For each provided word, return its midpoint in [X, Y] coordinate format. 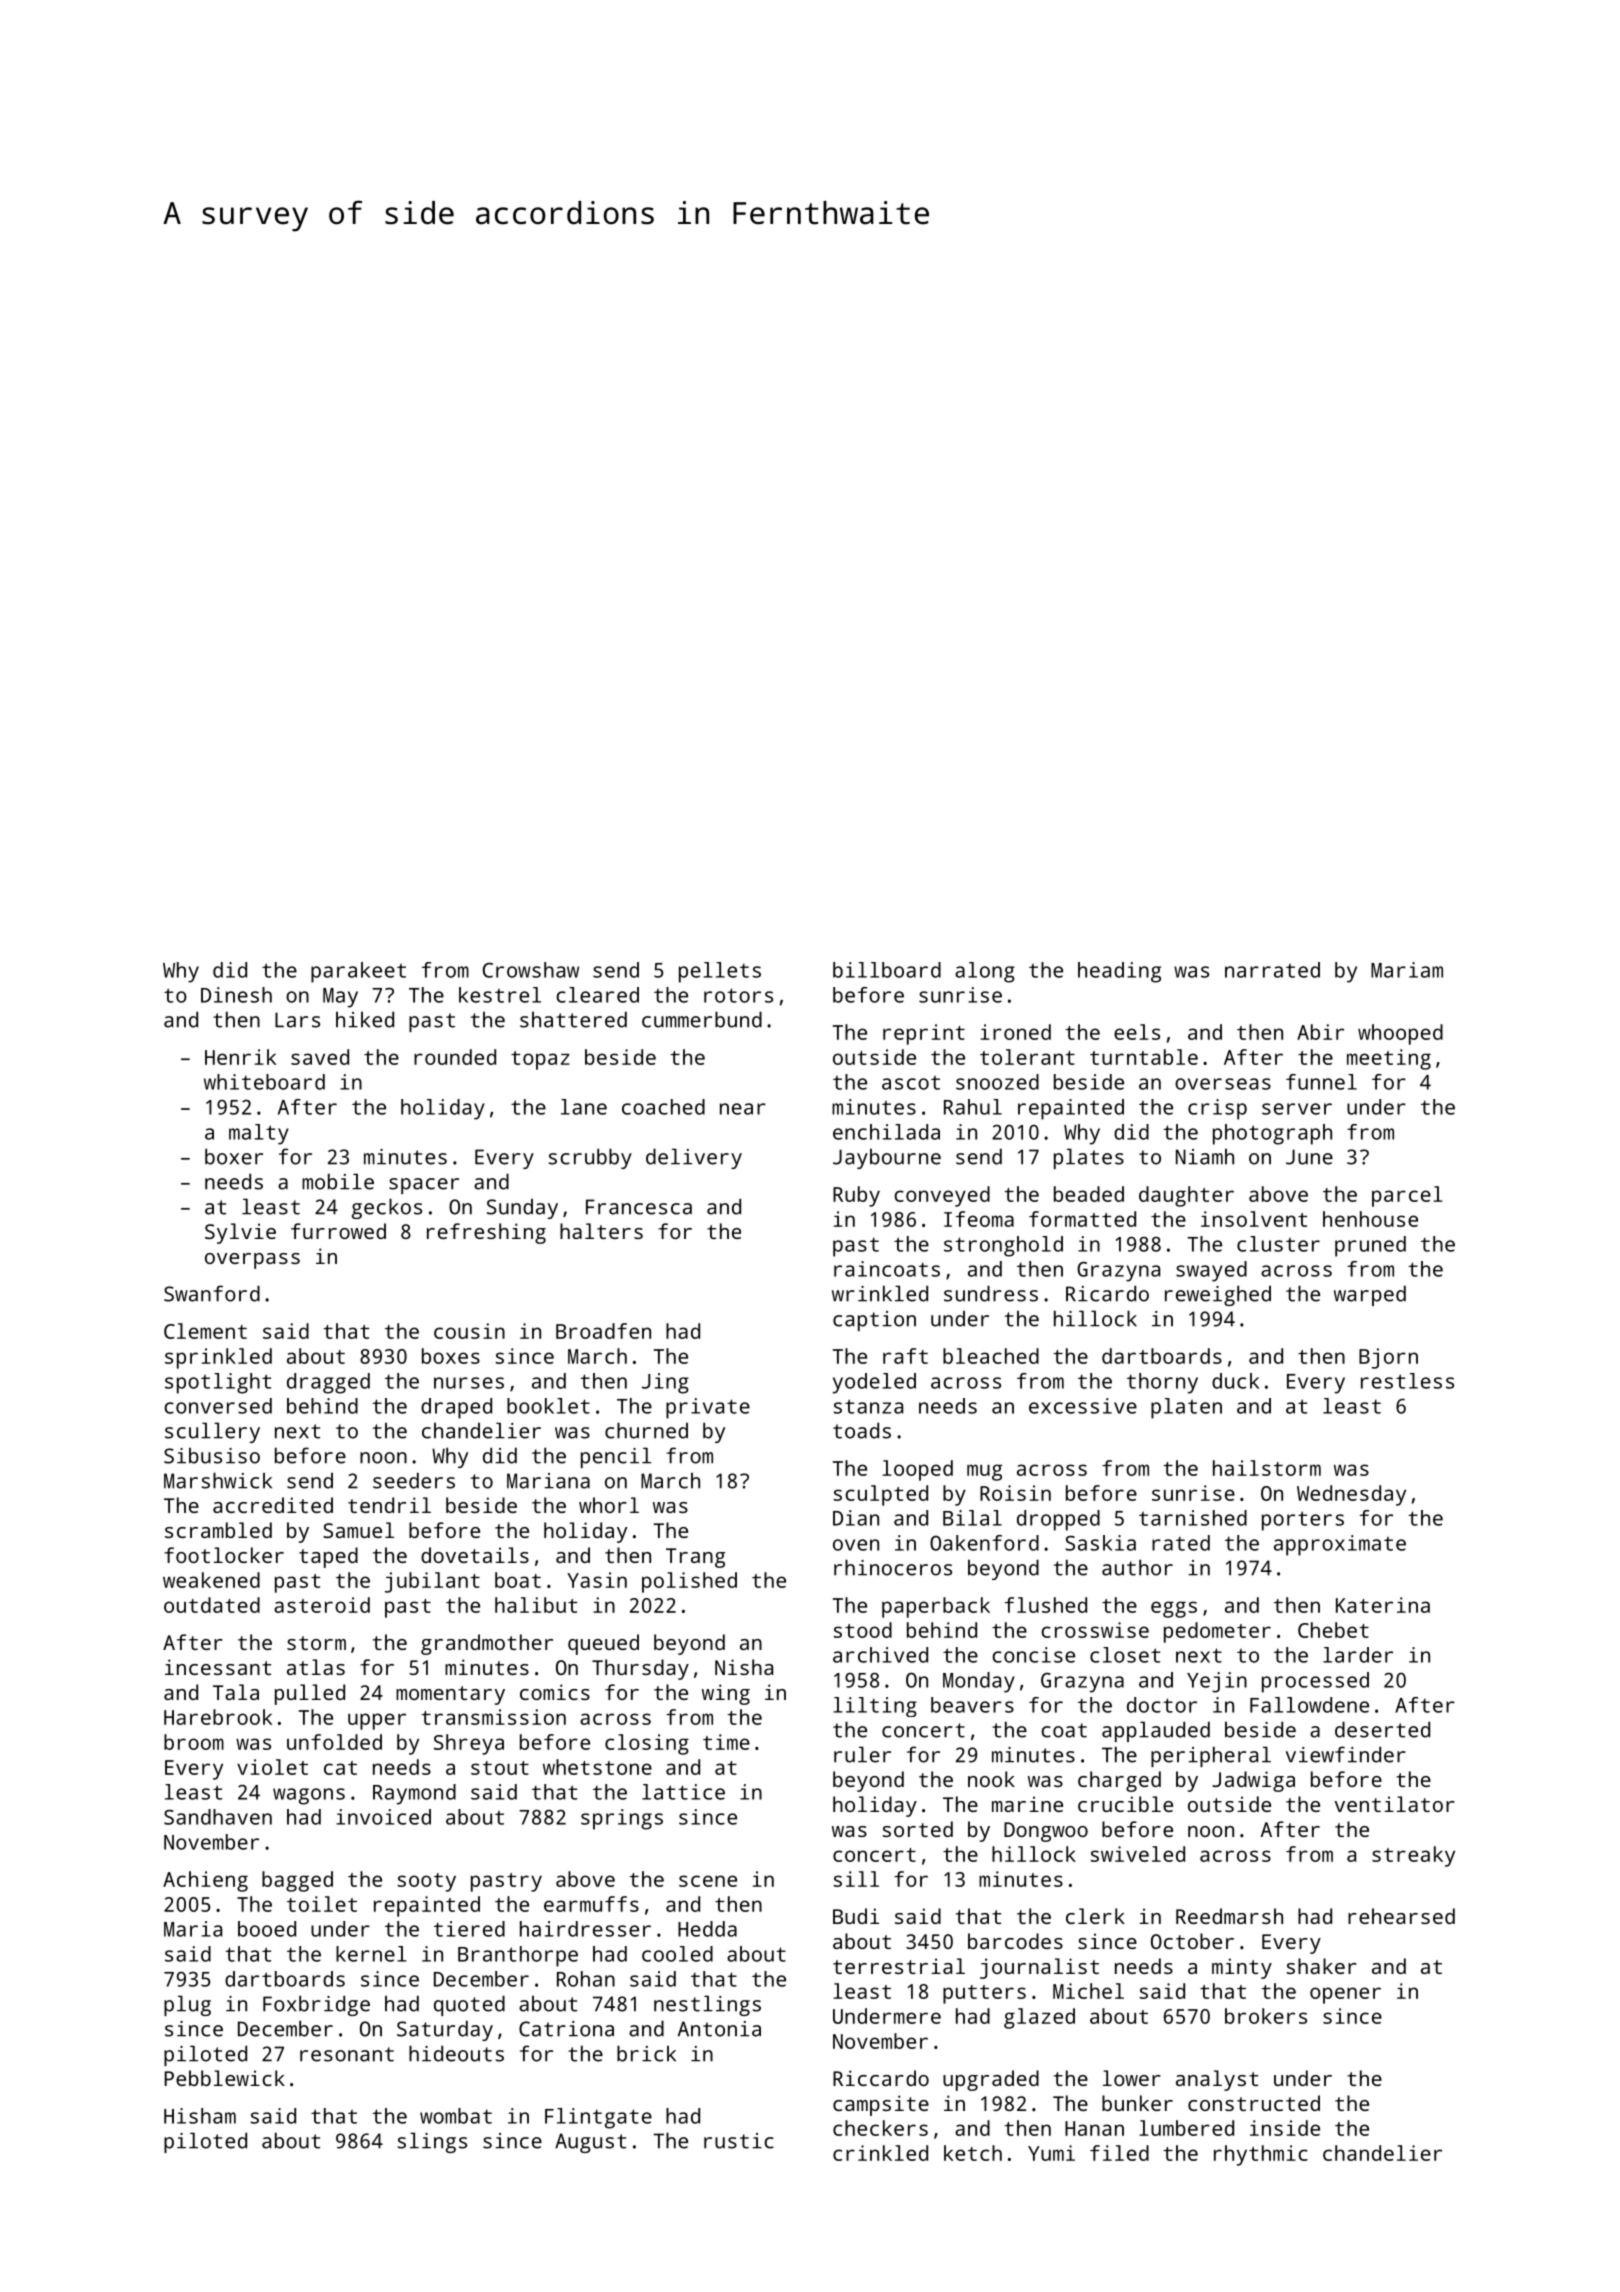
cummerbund [702, 1019]
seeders [414, 1480]
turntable [1144, 1057]
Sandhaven [218, 1817]
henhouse [1370, 1219]
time [726, 1742]
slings [432, 2142]
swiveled [1138, 1854]
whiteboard [264, 1082]
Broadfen [603, 1331]
